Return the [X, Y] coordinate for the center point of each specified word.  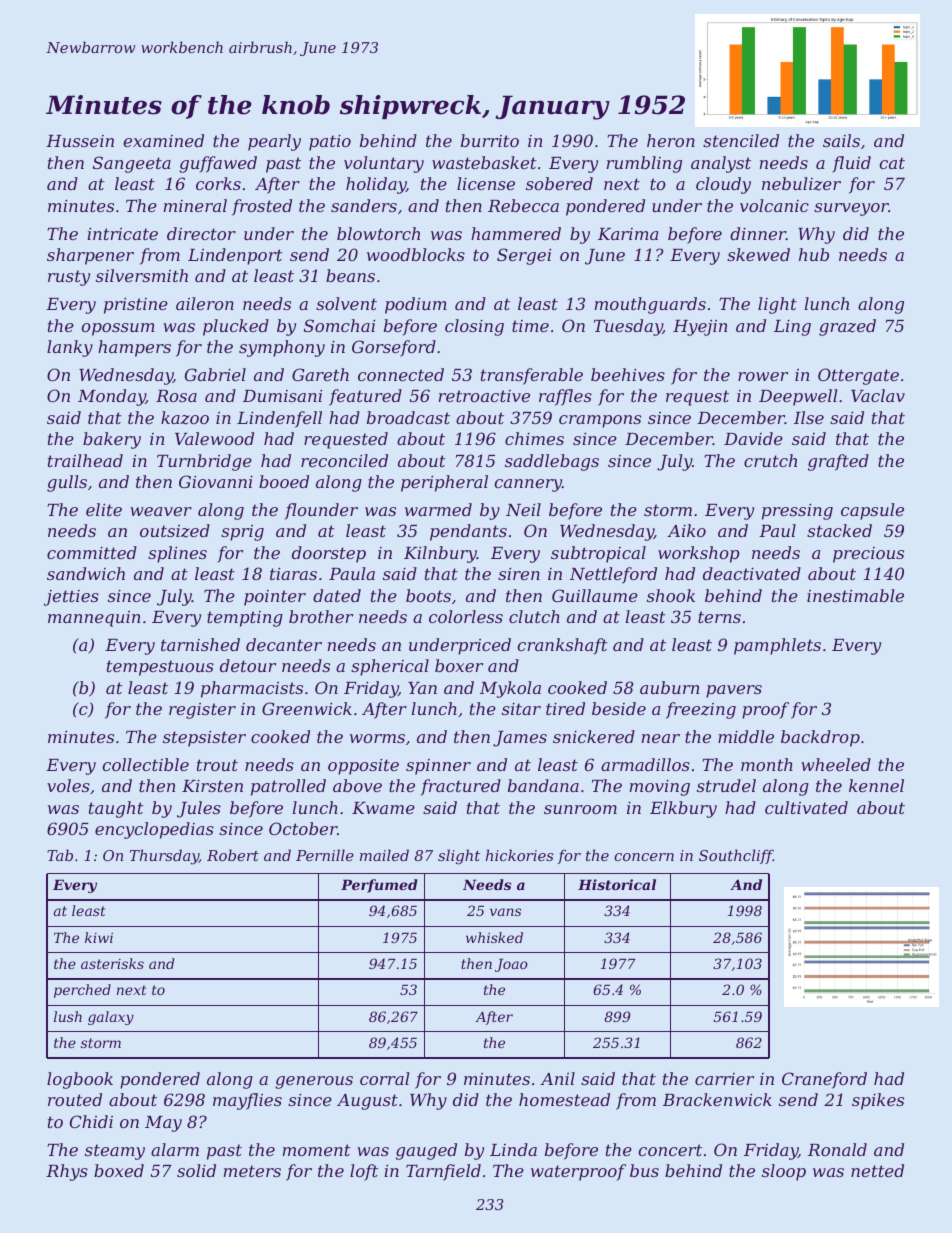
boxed [119, 1170]
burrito [490, 140]
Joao [511, 965]
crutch [770, 460]
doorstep [329, 554]
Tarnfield [443, 1172]
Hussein [80, 141]
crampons [600, 421]
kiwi [99, 937]
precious [868, 555]
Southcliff [736, 856]
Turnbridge [204, 462]
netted [877, 1170]
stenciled [741, 140]
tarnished [200, 644]
